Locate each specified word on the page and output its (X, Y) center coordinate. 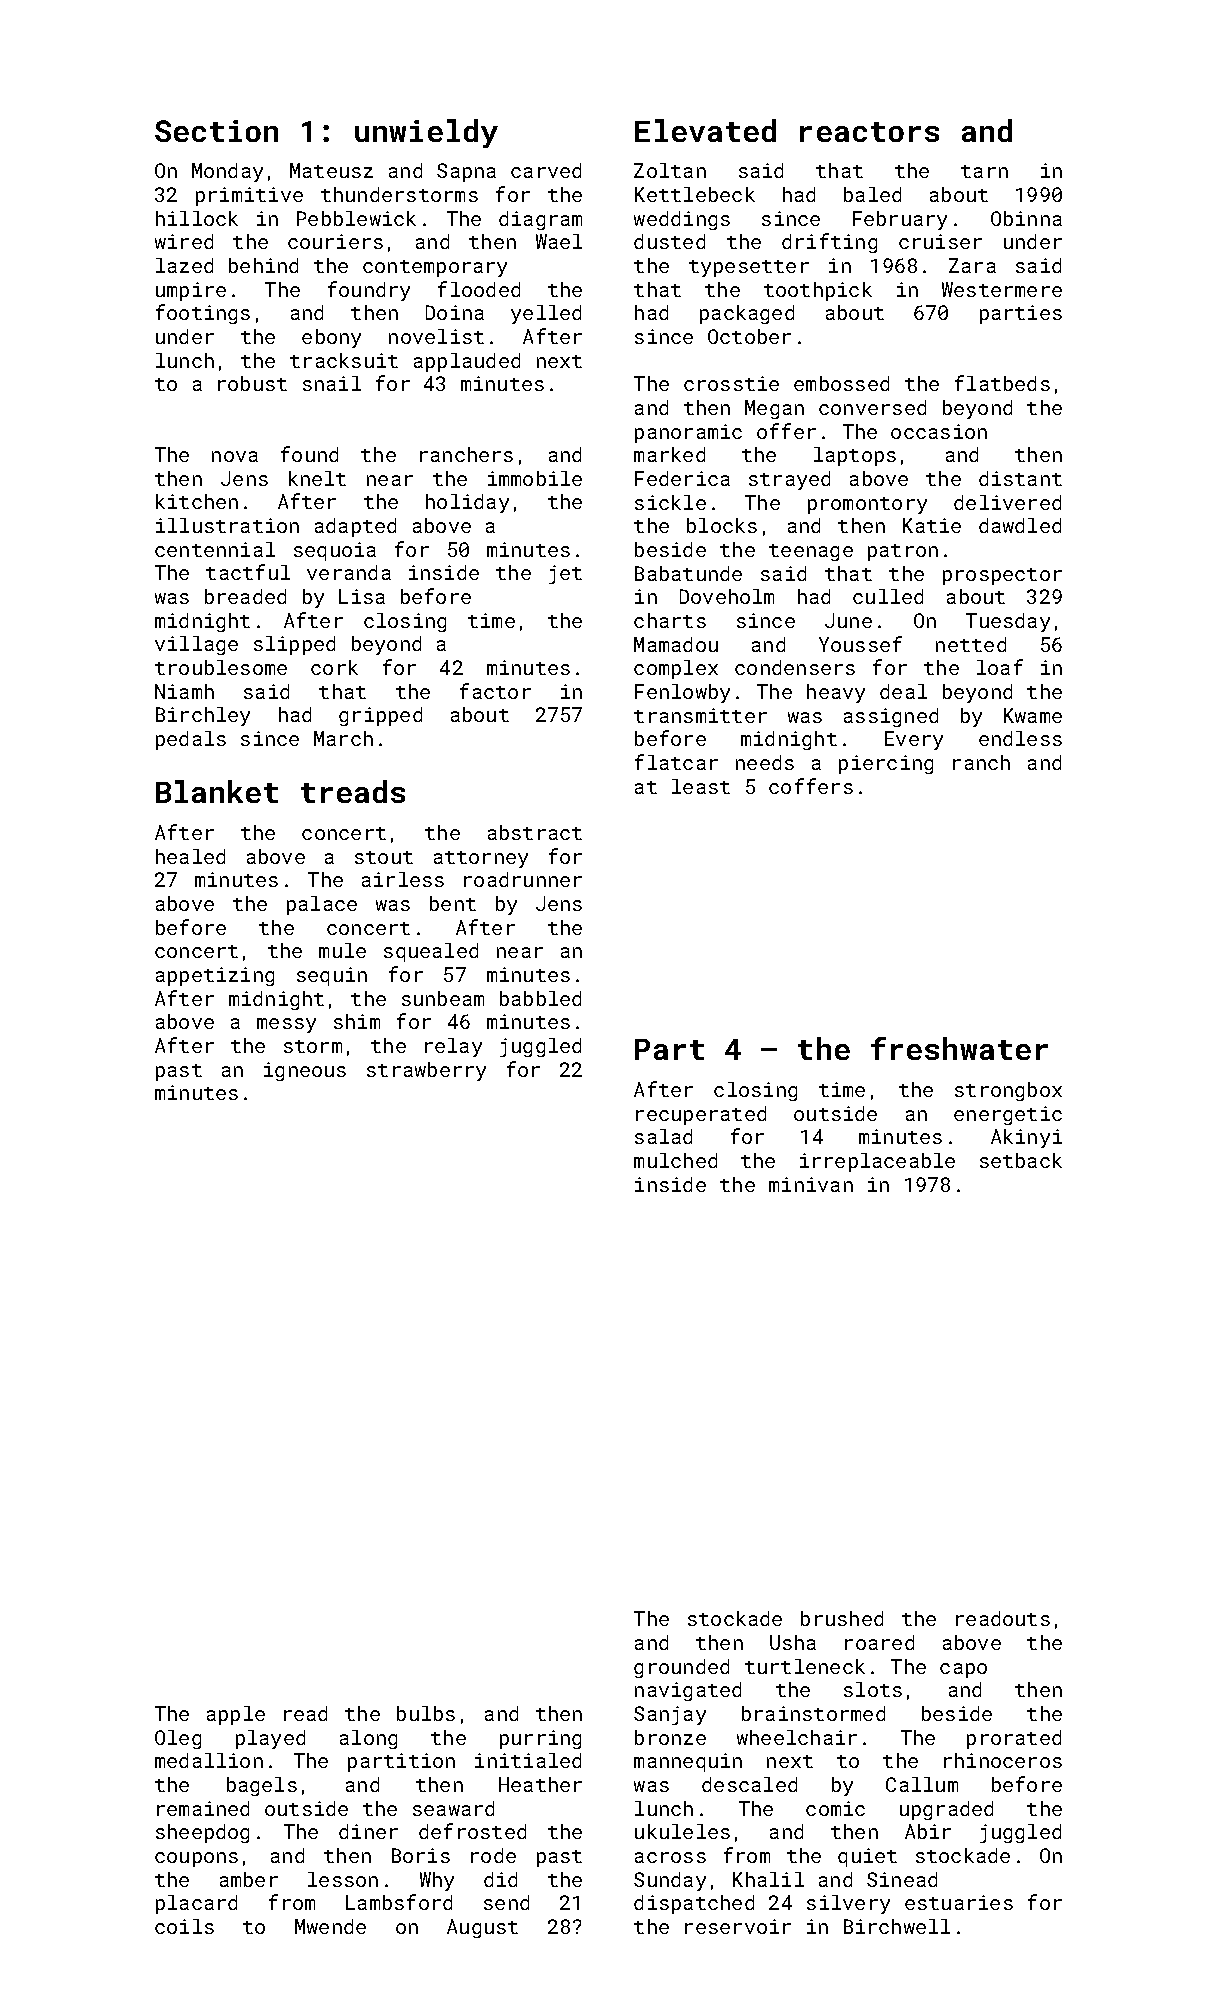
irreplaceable (877, 1162)
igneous (305, 1071)
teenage (811, 552)
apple (236, 1715)
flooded (479, 289)
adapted (355, 527)
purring (540, 1739)
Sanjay (670, 1715)
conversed (872, 407)
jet (565, 574)
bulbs (426, 1713)
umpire (191, 291)
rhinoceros (1003, 1760)
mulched (675, 1160)
